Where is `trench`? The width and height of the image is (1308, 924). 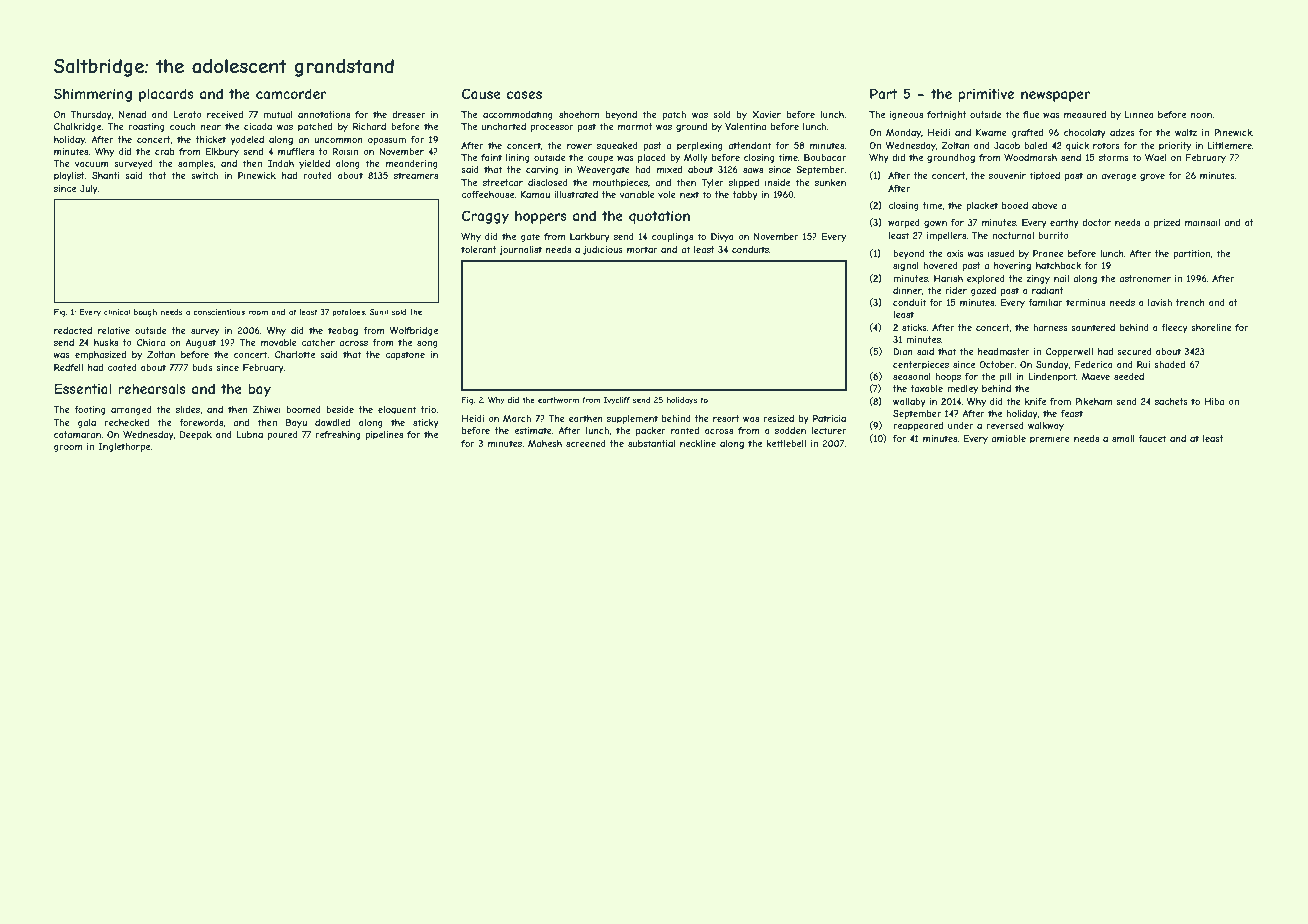
trench is located at coordinates (1190, 302).
